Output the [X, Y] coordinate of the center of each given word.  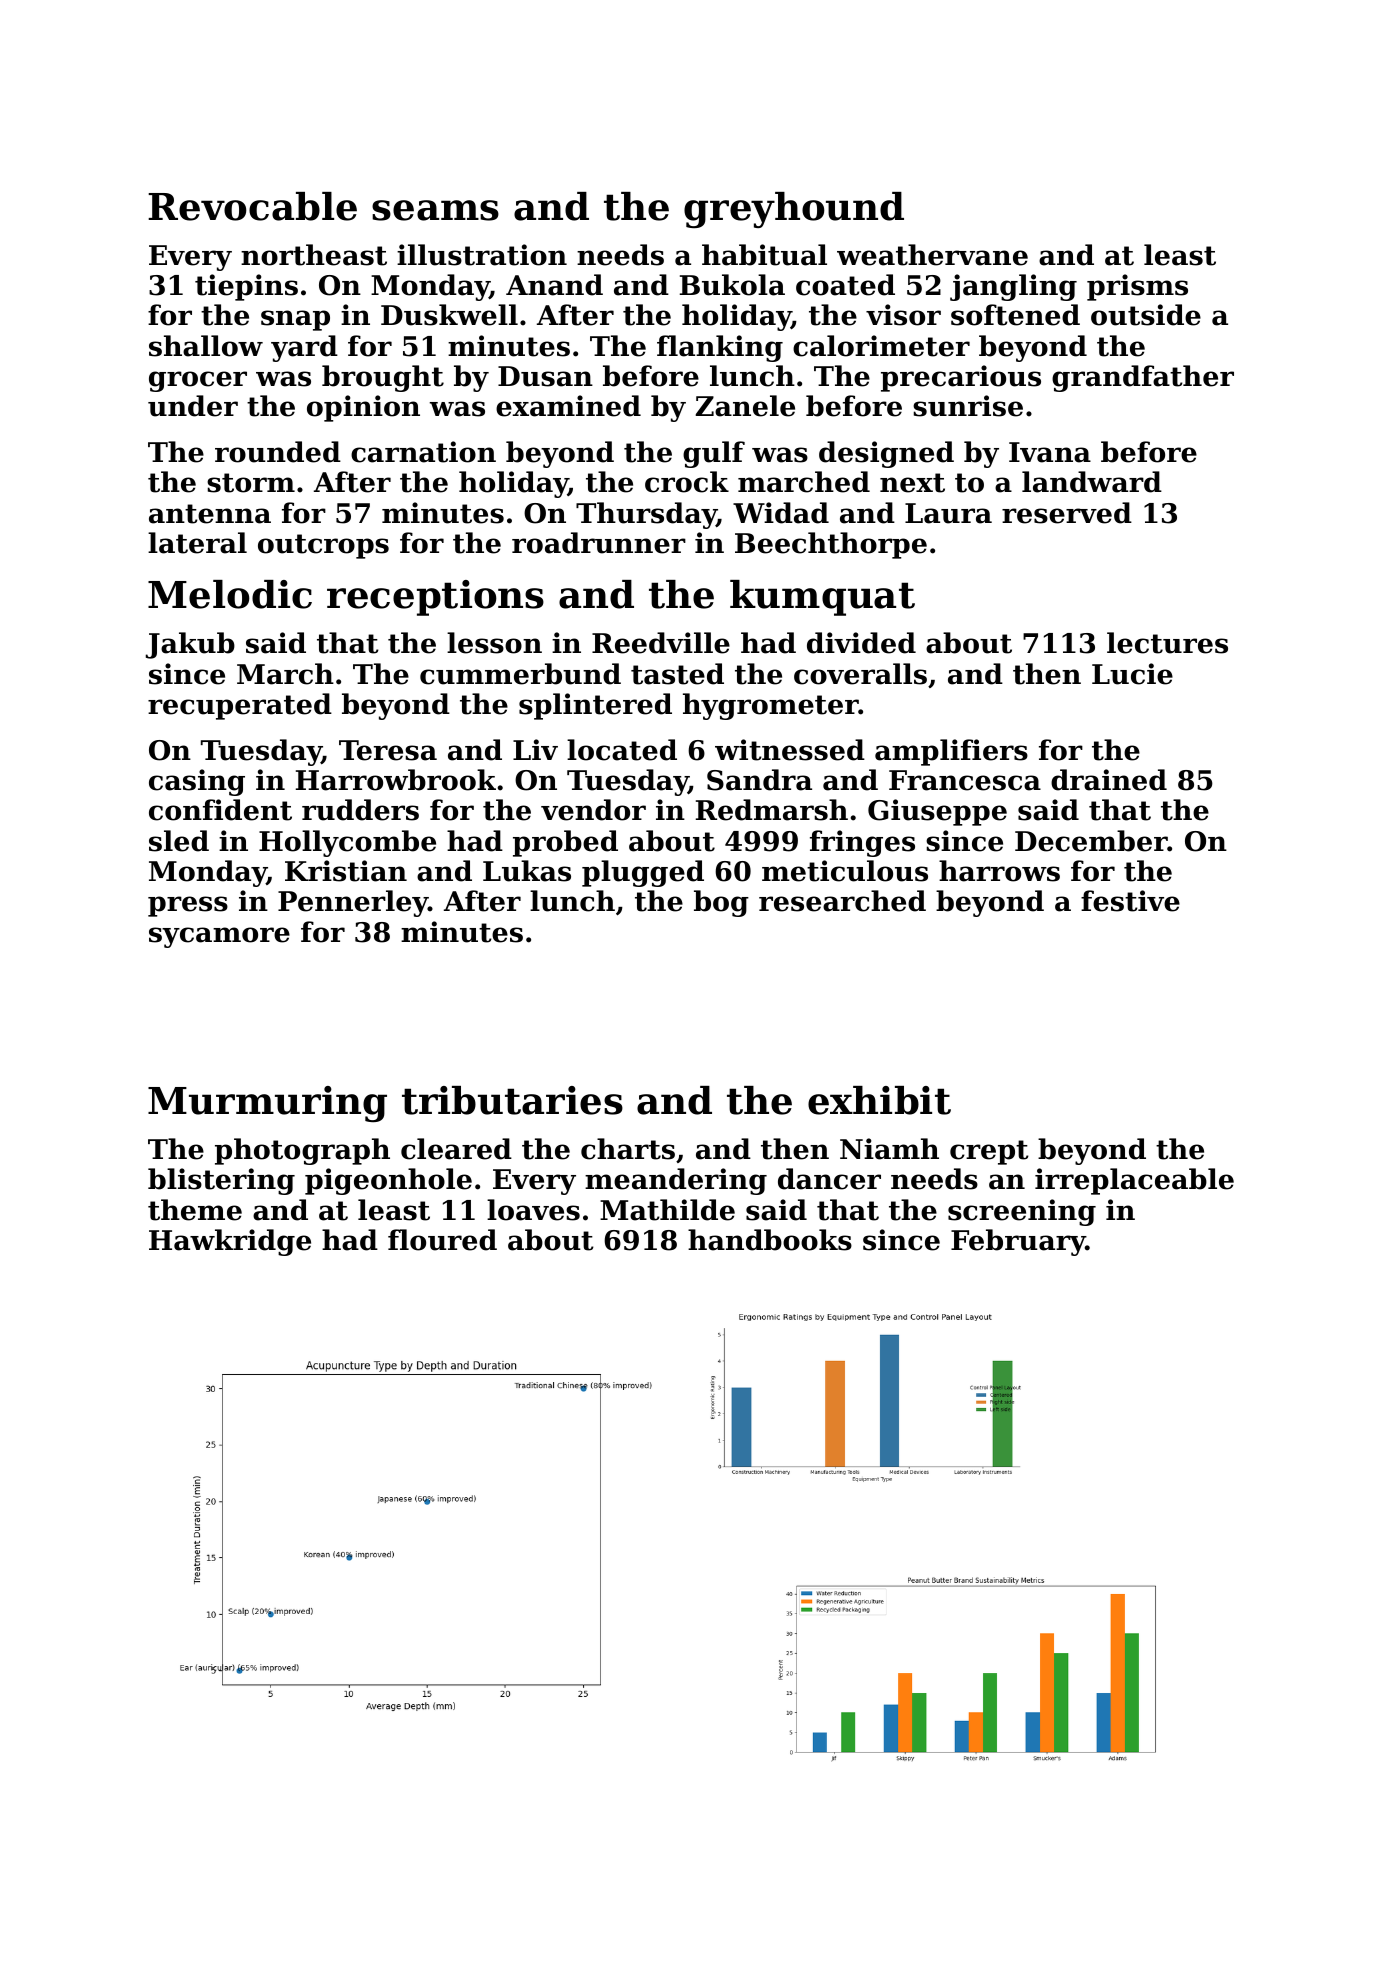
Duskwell [449, 315]
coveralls [860, 674]
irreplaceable [1134, 1181]
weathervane [932, 255]
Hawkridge [230, 1242]
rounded [278, 452]
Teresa [388, 750]
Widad [781, 513]
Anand [554, 285]
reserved [1067, 513]
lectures [1167, 643]
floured [442, 1240]
